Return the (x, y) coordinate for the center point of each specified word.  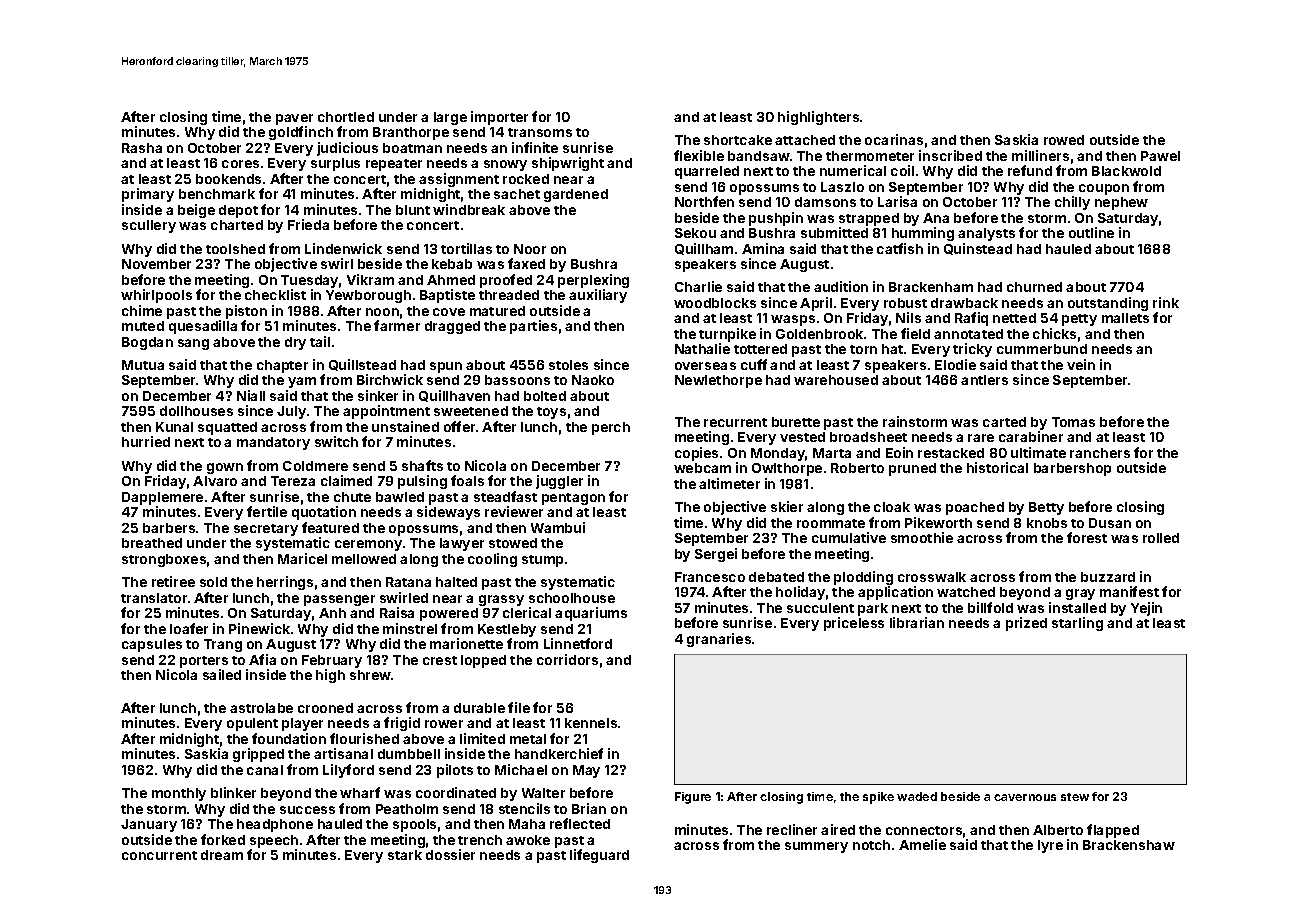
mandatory (273, 443)
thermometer (870, 156)
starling (1077, 624)
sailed (222, 674)
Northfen (704, 201)
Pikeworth (938, 522)
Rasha (142, 148)
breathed (152, 543)
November (156, 264)
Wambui (558, 527)
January (149, 825)
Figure (693, 798)
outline (1091, 232)
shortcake (738, 140)
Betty (1046, 508)
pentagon (573, 499)
